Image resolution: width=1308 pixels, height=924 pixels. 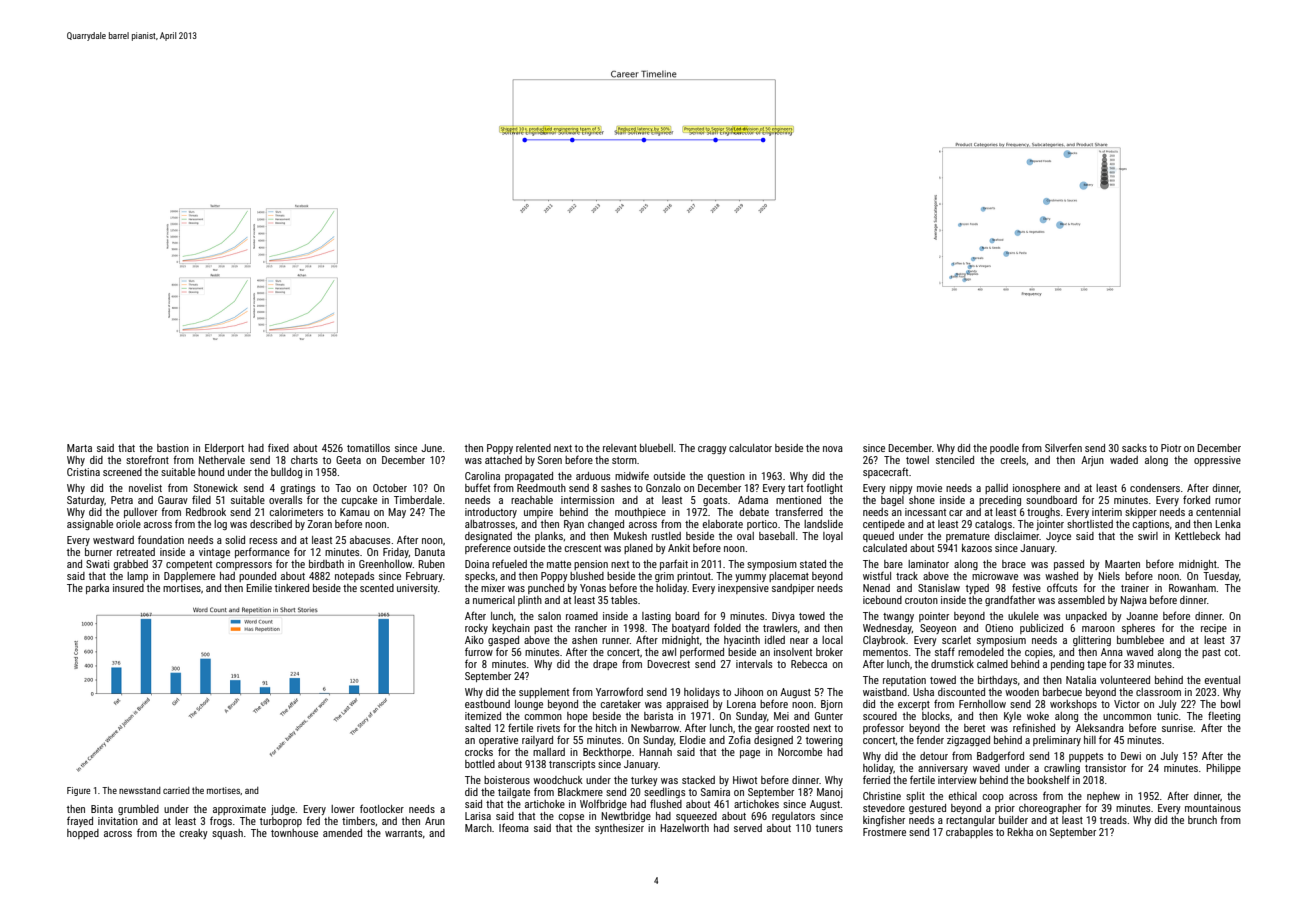 I want to click on furrow, so click(x=479, y=651).
